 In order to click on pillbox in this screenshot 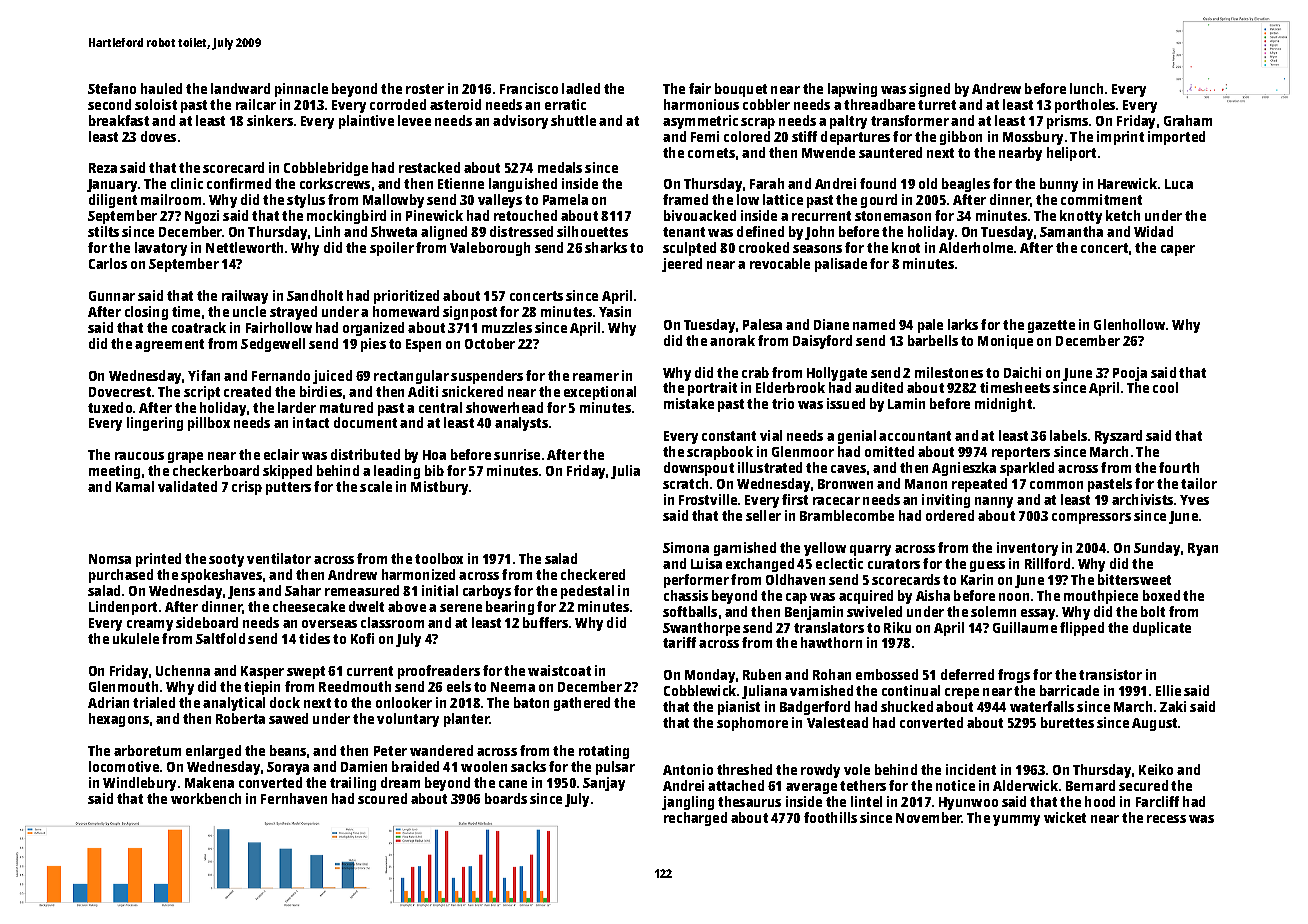, I will do `click(209, 424)`.
